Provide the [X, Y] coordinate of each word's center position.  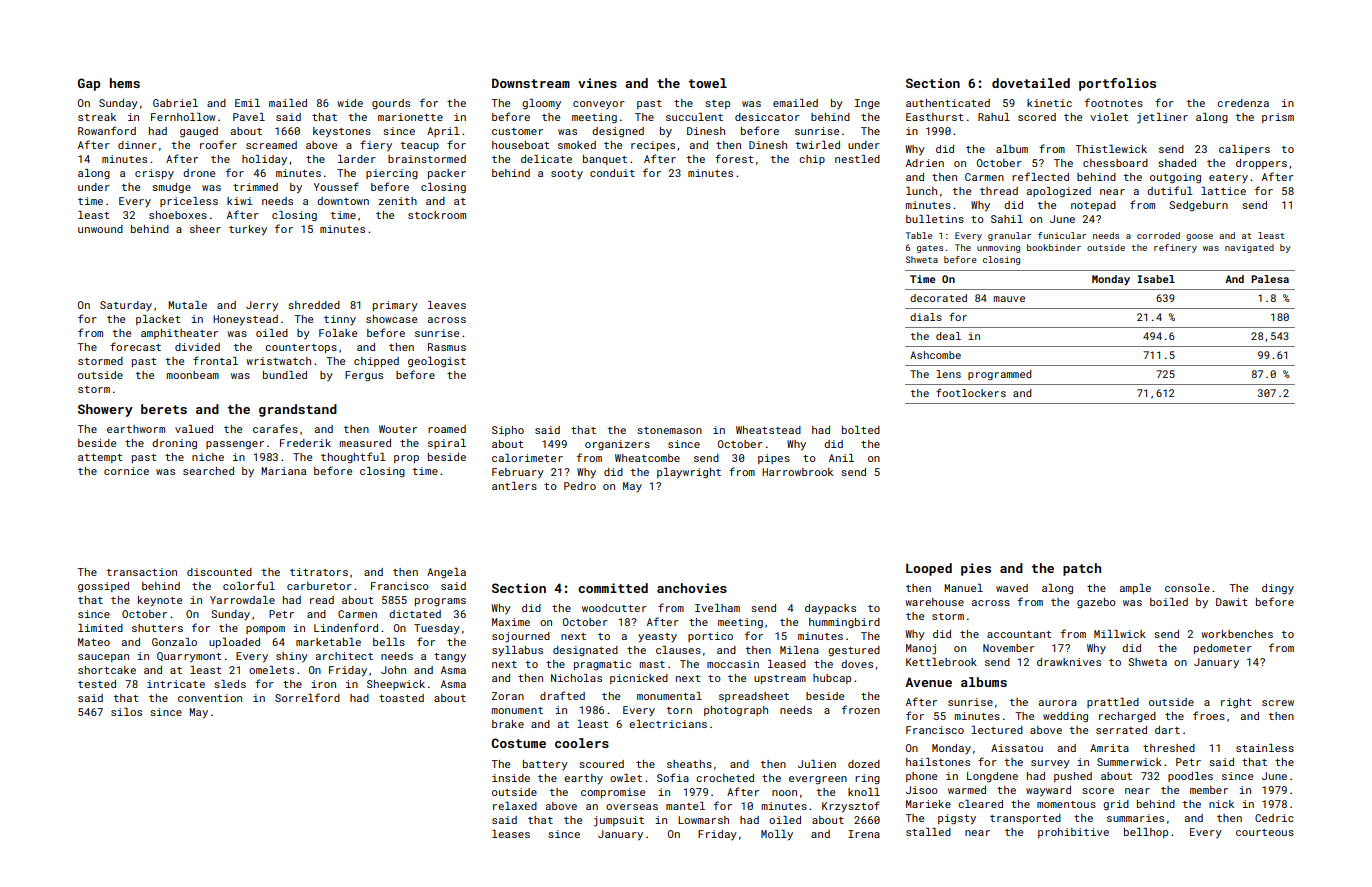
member [1209, 790]
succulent [694, 117]
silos [126, 712]
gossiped [103, 587]
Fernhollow [183, 117]
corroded [1158, 235]
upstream [780, 679]
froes [1209, 715]
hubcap [832, 679]
